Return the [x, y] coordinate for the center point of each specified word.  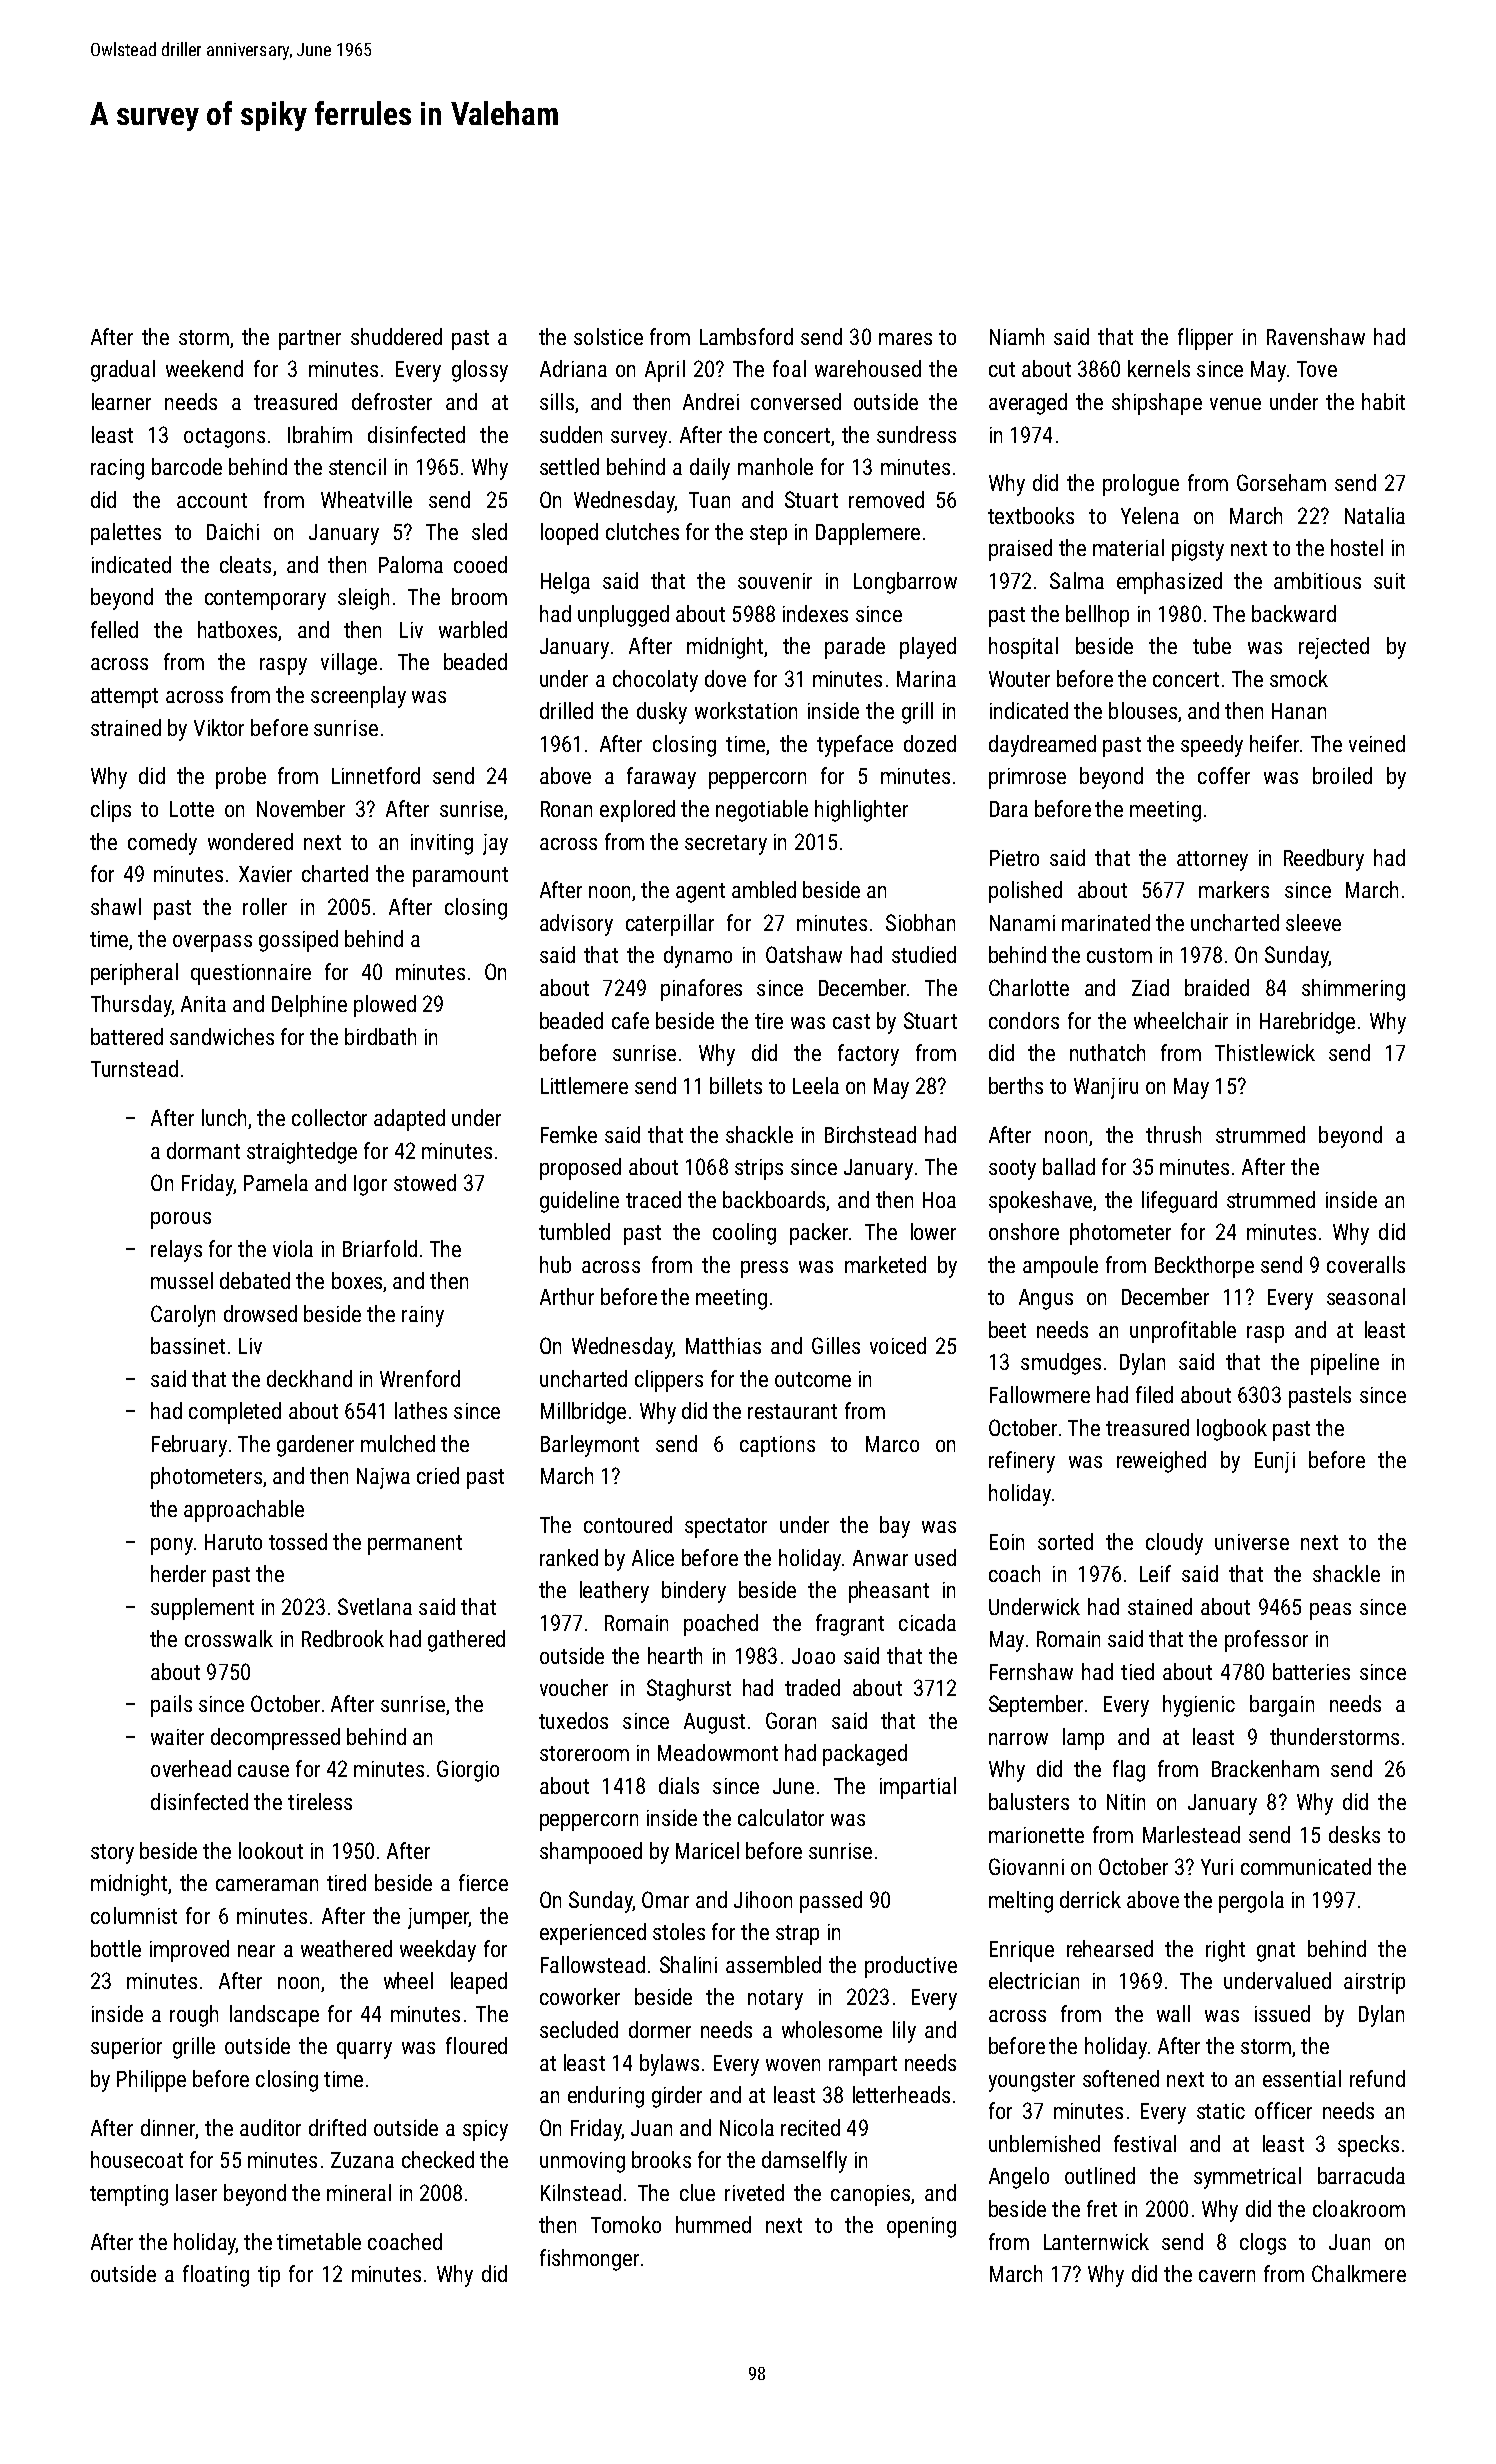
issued [1282, 2013]
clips [111, 811]
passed [831, 1902]
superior [126, 2048]
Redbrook [343, 1638]
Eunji [1275, 1462]
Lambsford [746, 336]
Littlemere [584, 1085]
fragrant [850, 1625]
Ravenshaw [1316, 336]
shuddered [396, 336]
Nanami [1022, 923]
